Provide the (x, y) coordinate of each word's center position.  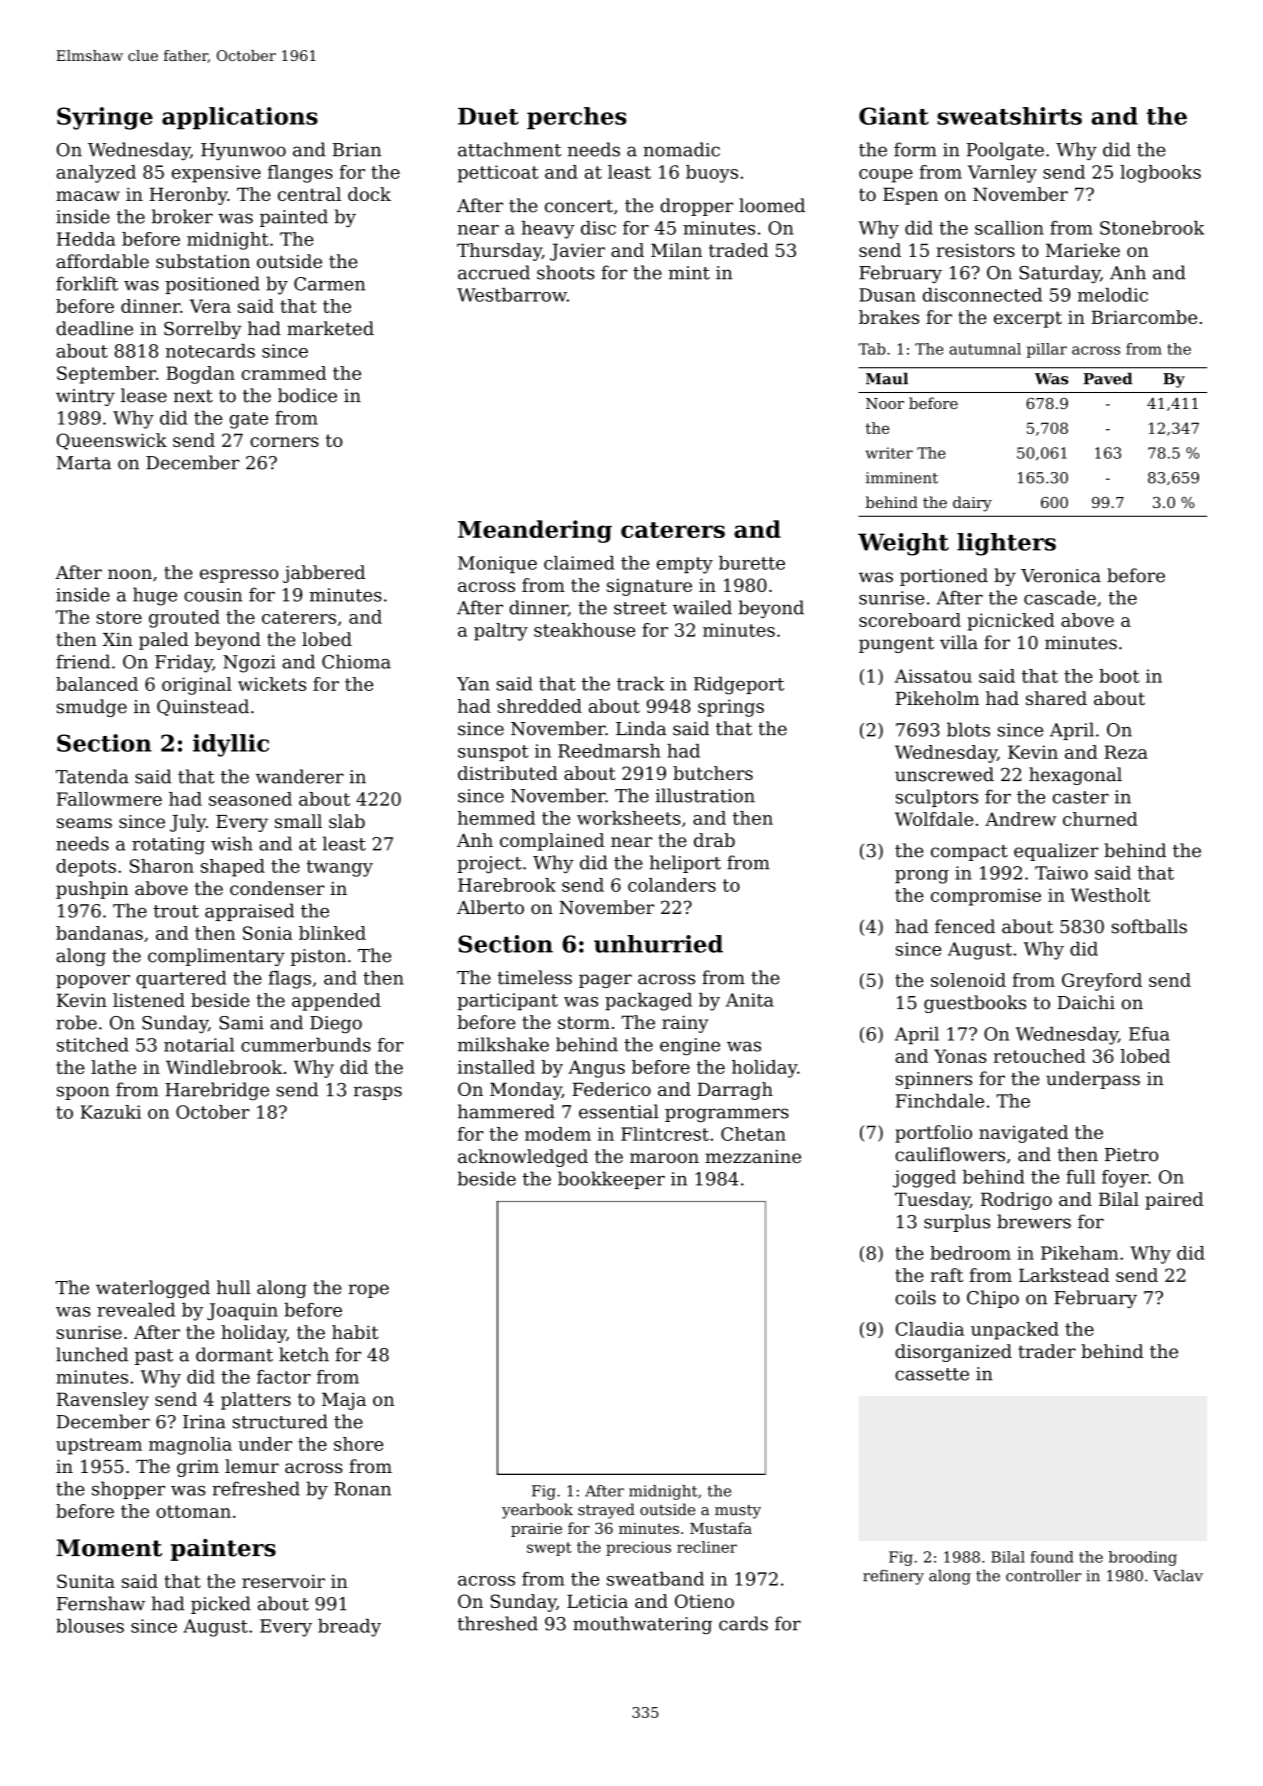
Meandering (535, 531)
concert (579, 206)
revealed (136, 1310)
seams (84, 823)
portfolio (933, 1134)
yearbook (537, 1511)
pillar (1047, 350)
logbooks (1160, 174)
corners (284, 442)
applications (240, 118)
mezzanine (753, 1156)
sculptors (937, 798)
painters (223, 1550)
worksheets (629, 818)
